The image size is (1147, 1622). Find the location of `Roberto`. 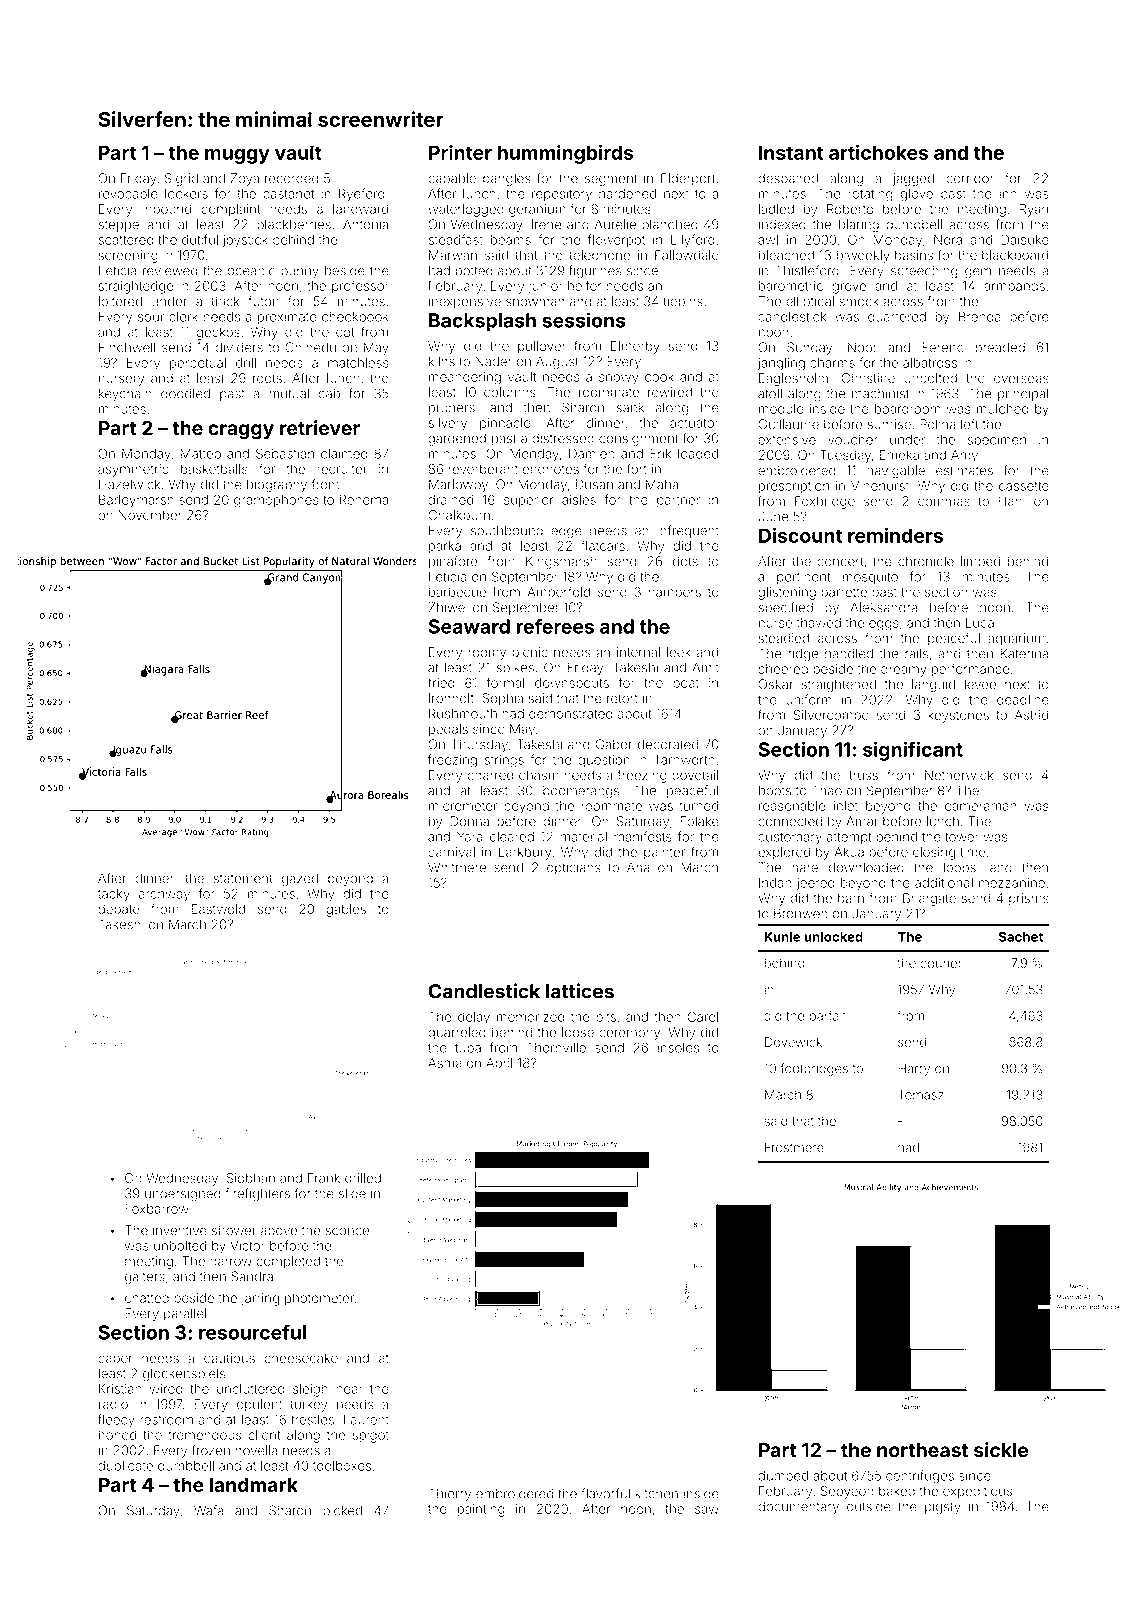

Roberto is located at coordinates (850, 209).
